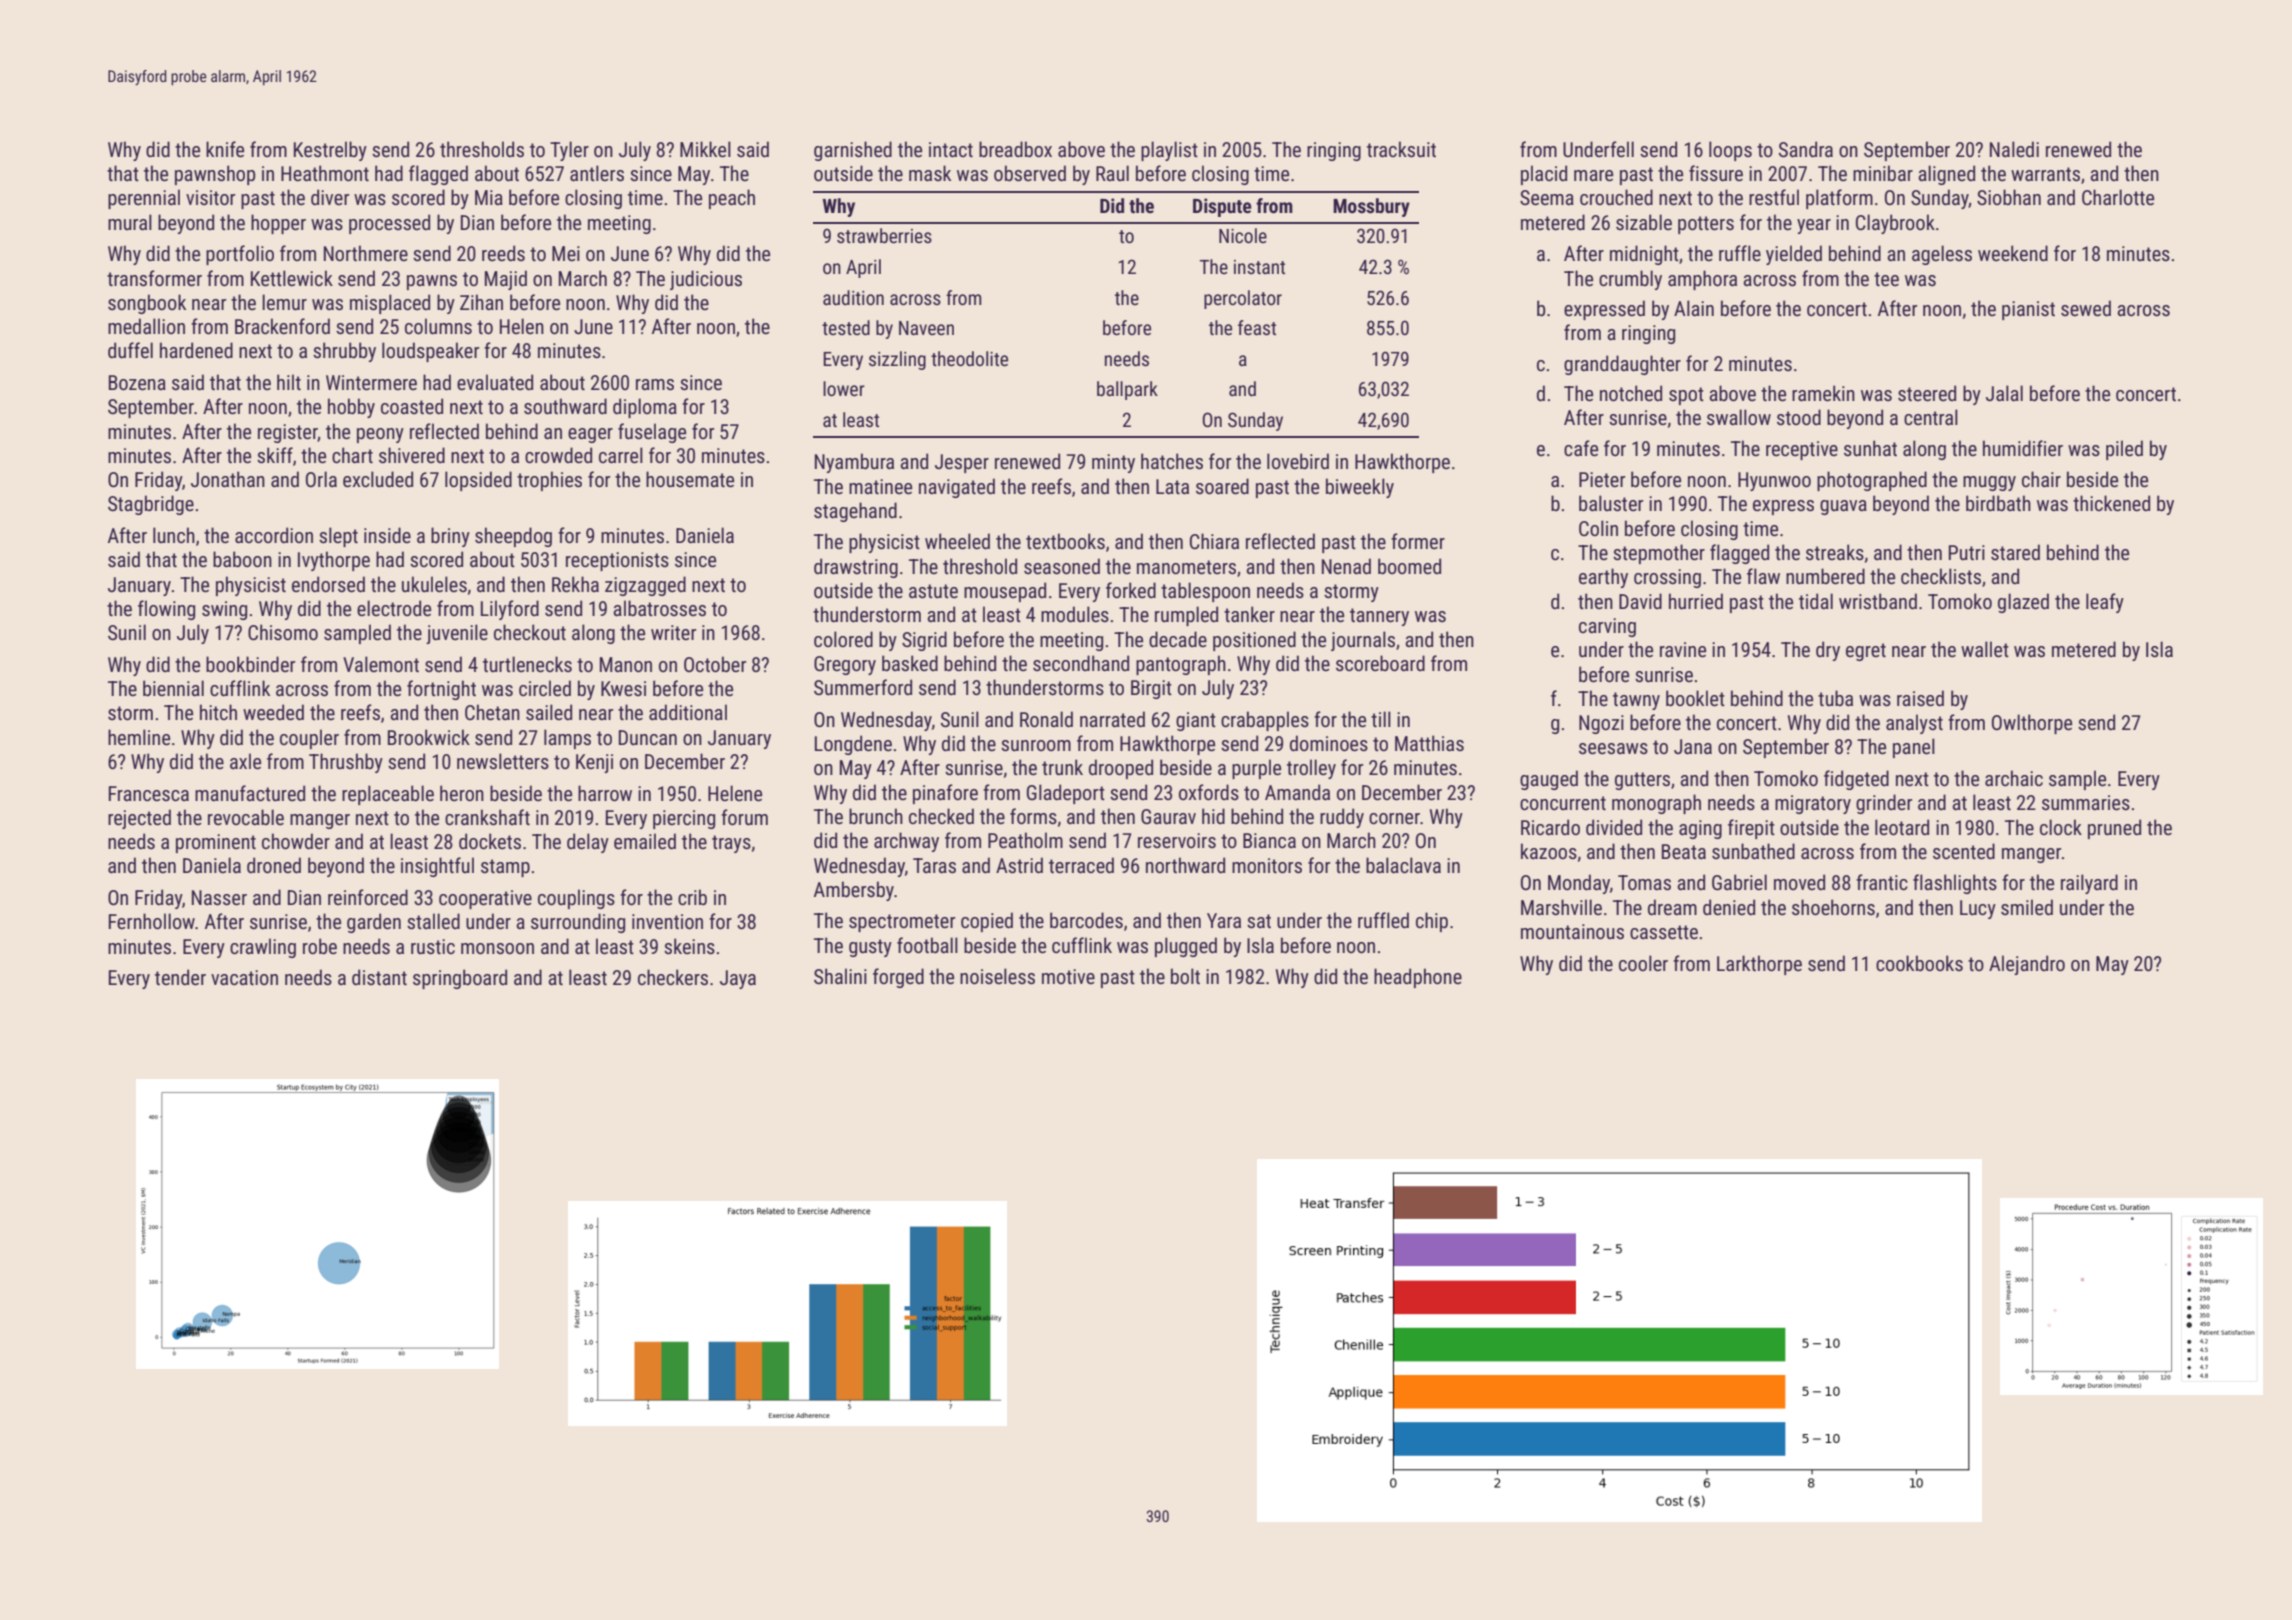  I want to click on Chiara, so click(1214, 541).
